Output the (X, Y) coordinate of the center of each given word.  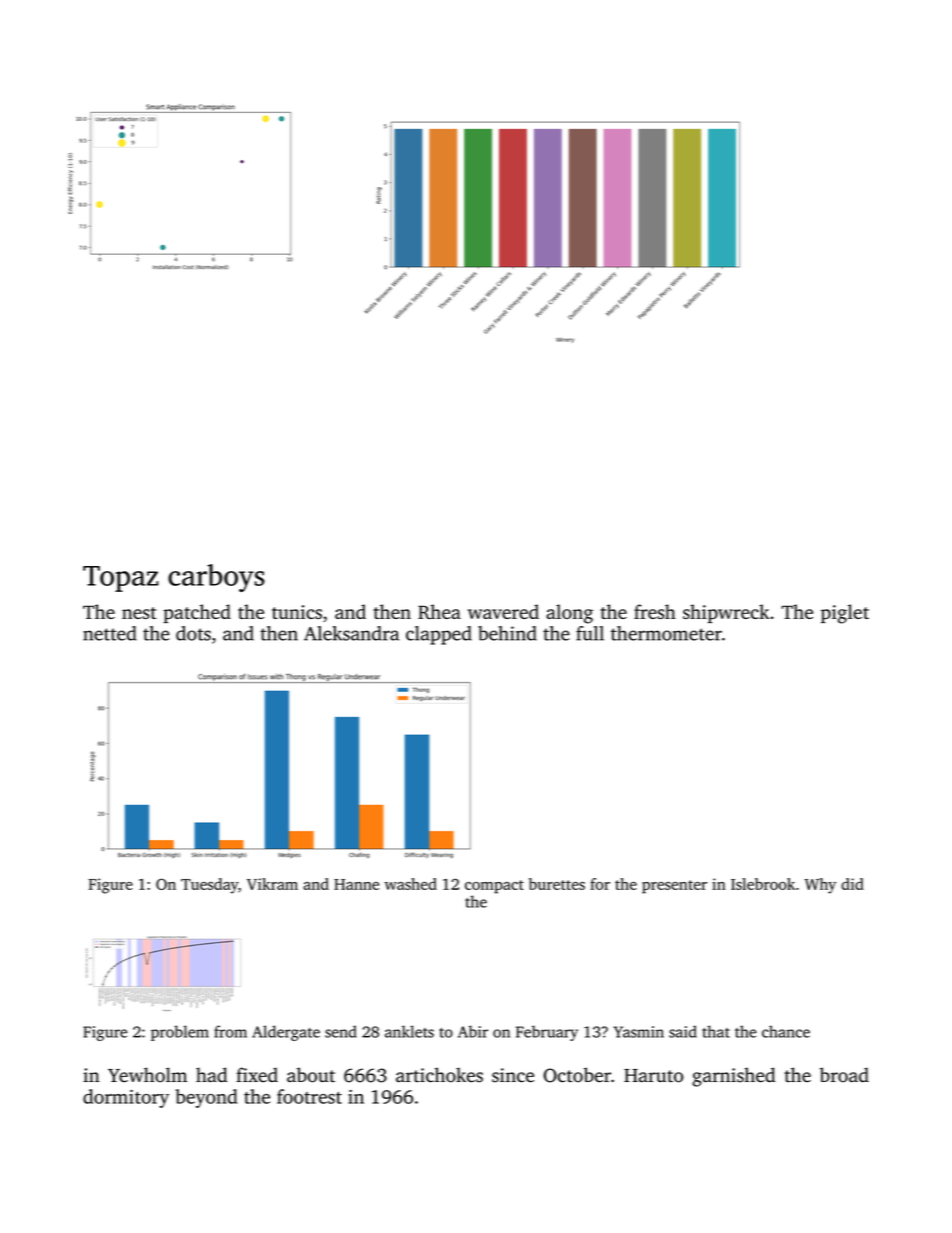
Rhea (439, 611)
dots (193, 633)
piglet (845, 614)
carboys (216, 578)
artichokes (439, 1075)
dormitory (126, 1098)
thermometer (666, 633)
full (590, 633)
